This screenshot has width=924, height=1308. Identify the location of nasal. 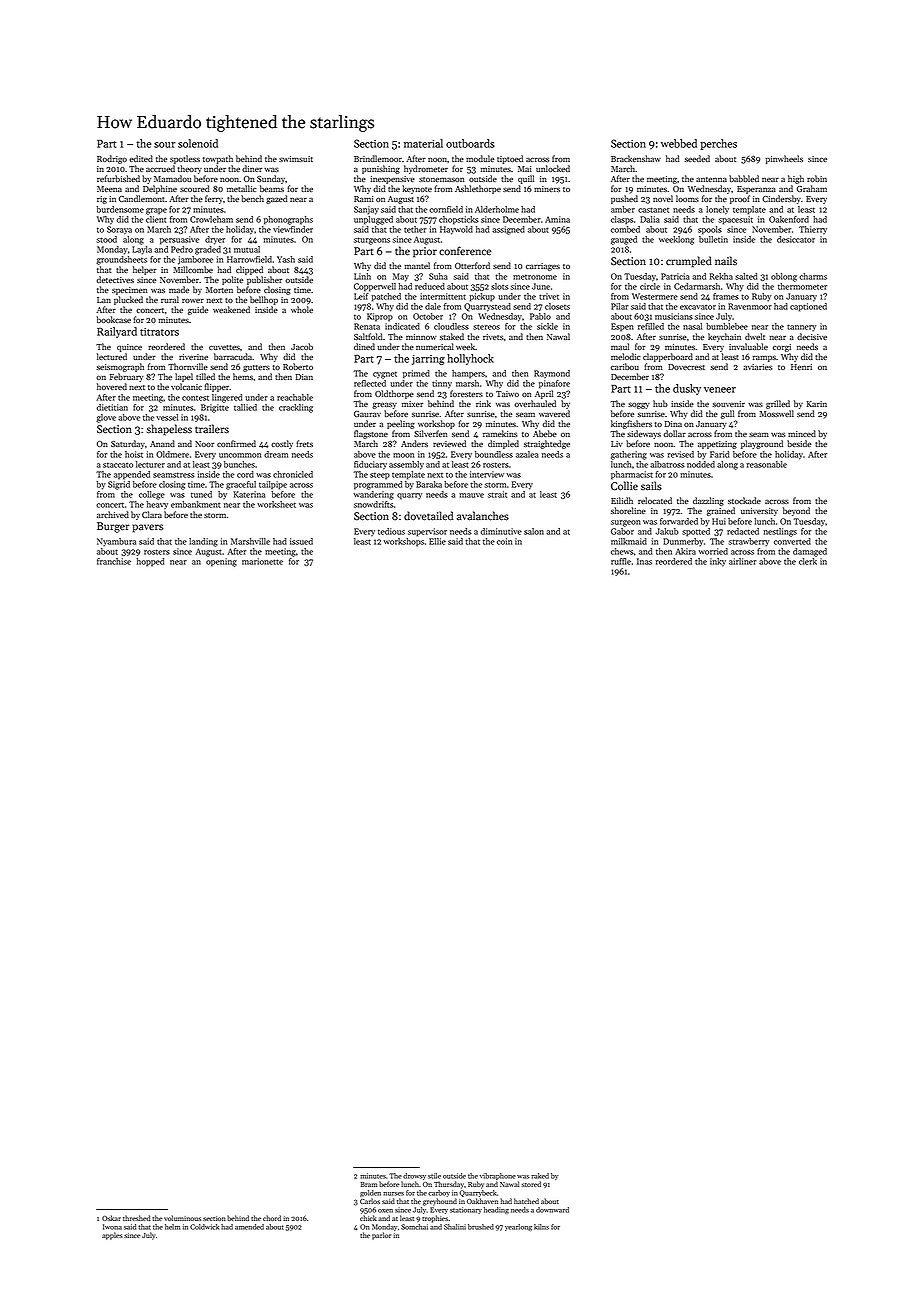
(692, 326).
